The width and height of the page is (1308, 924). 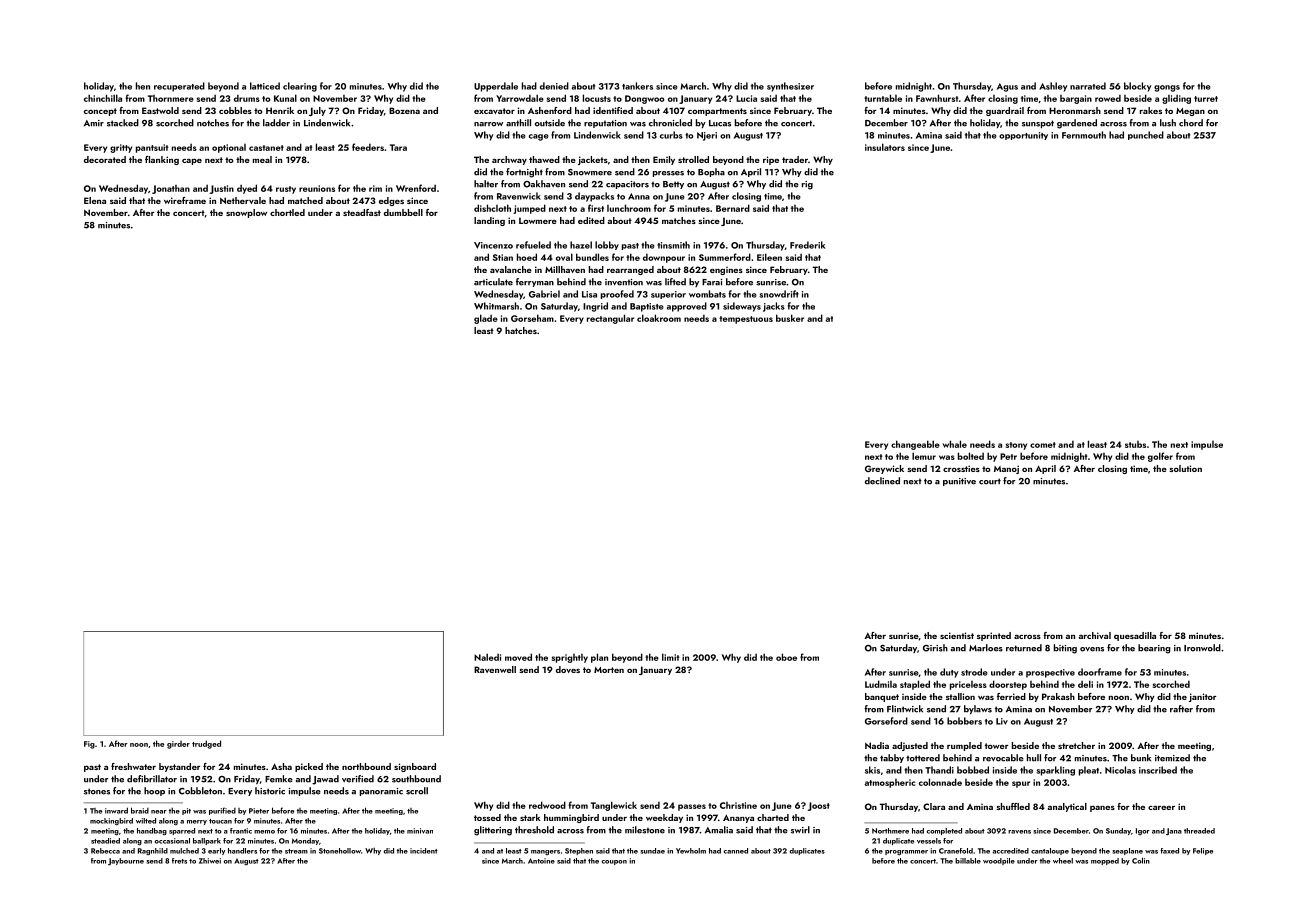 I want to click on Agus, so click(x=1007, y=87).
